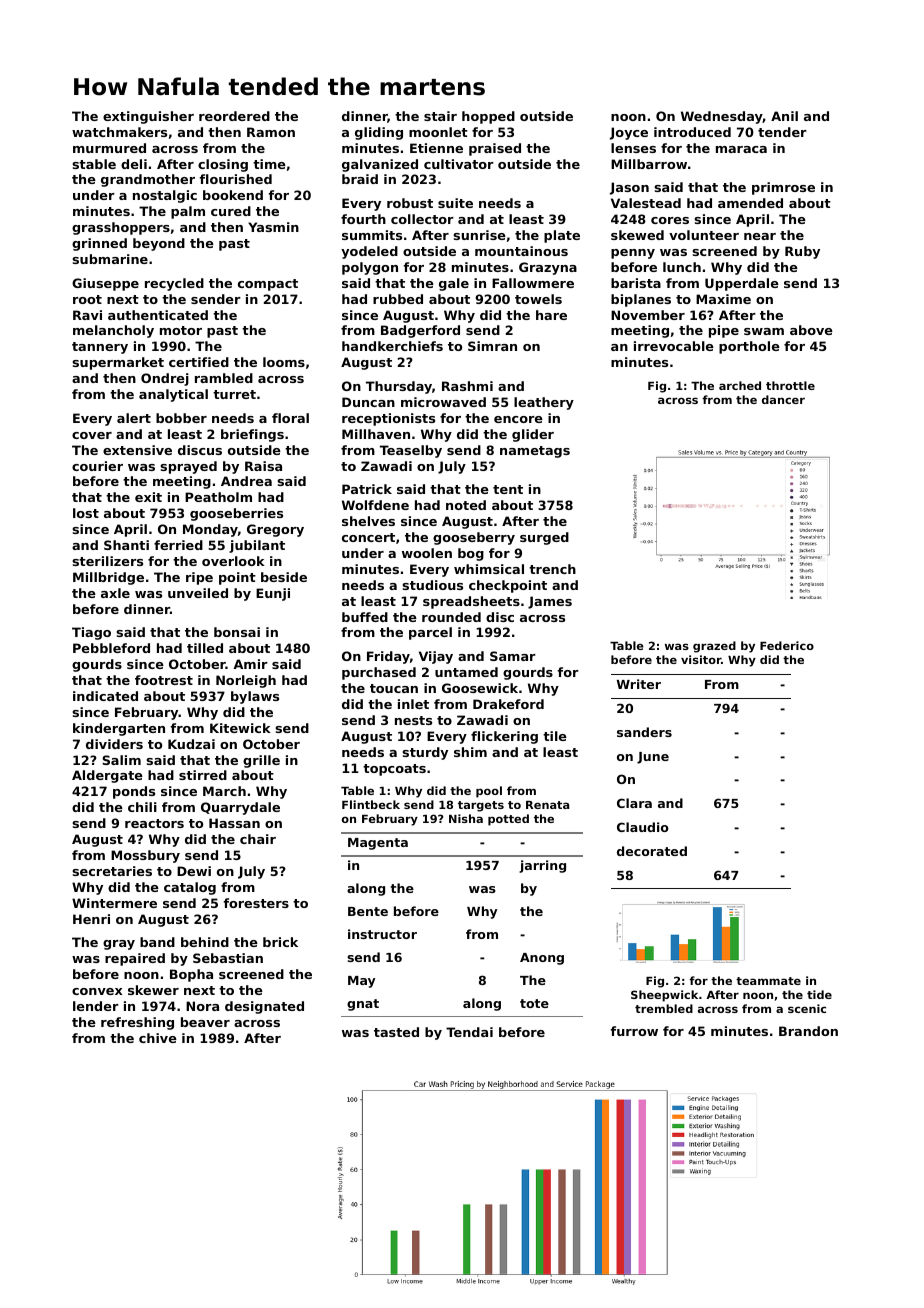 This document has height=1308, width=924. I want to click on visitor, so click(701, 659).
